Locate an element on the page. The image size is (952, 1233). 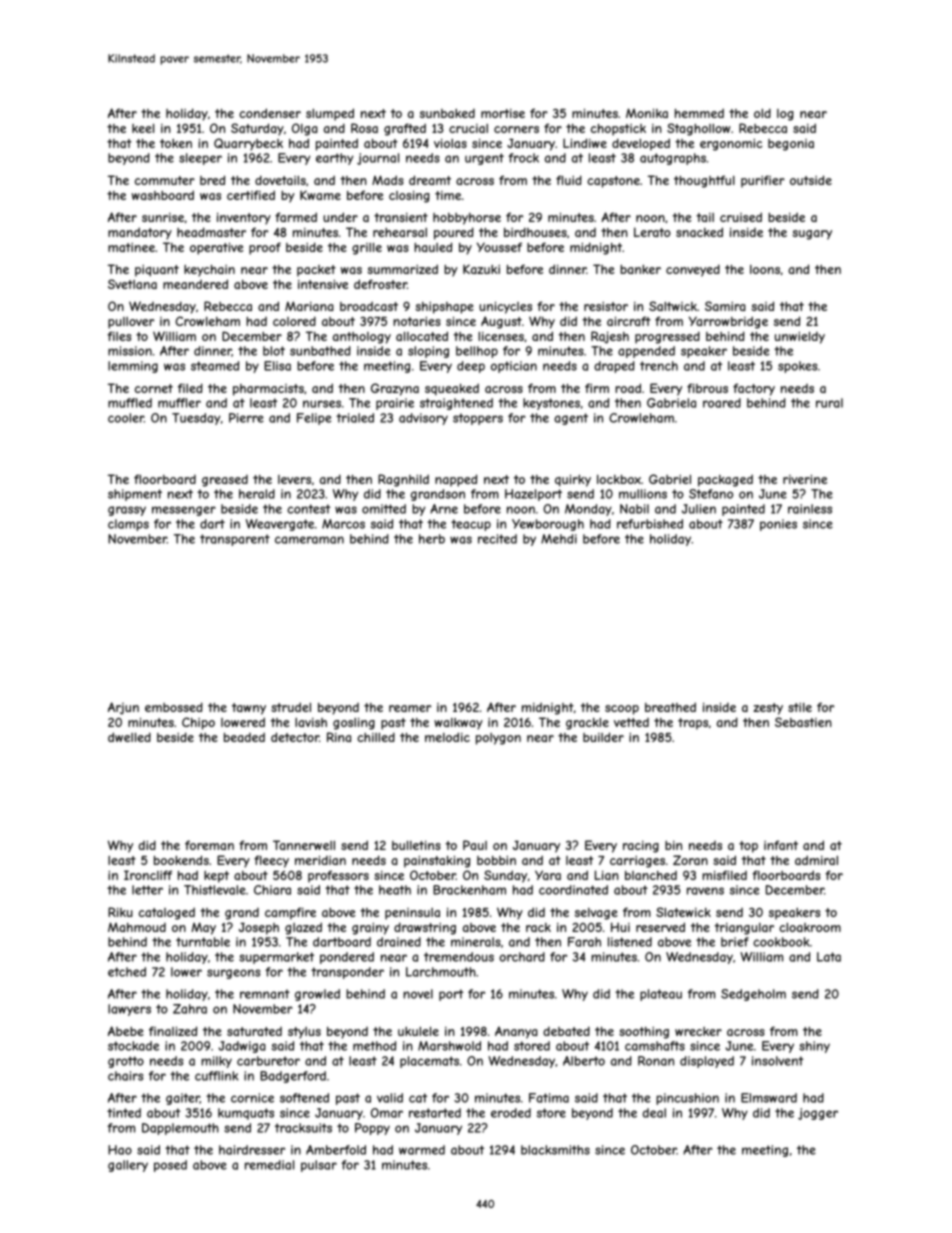
mortise is located at coordinates (503, 113).
